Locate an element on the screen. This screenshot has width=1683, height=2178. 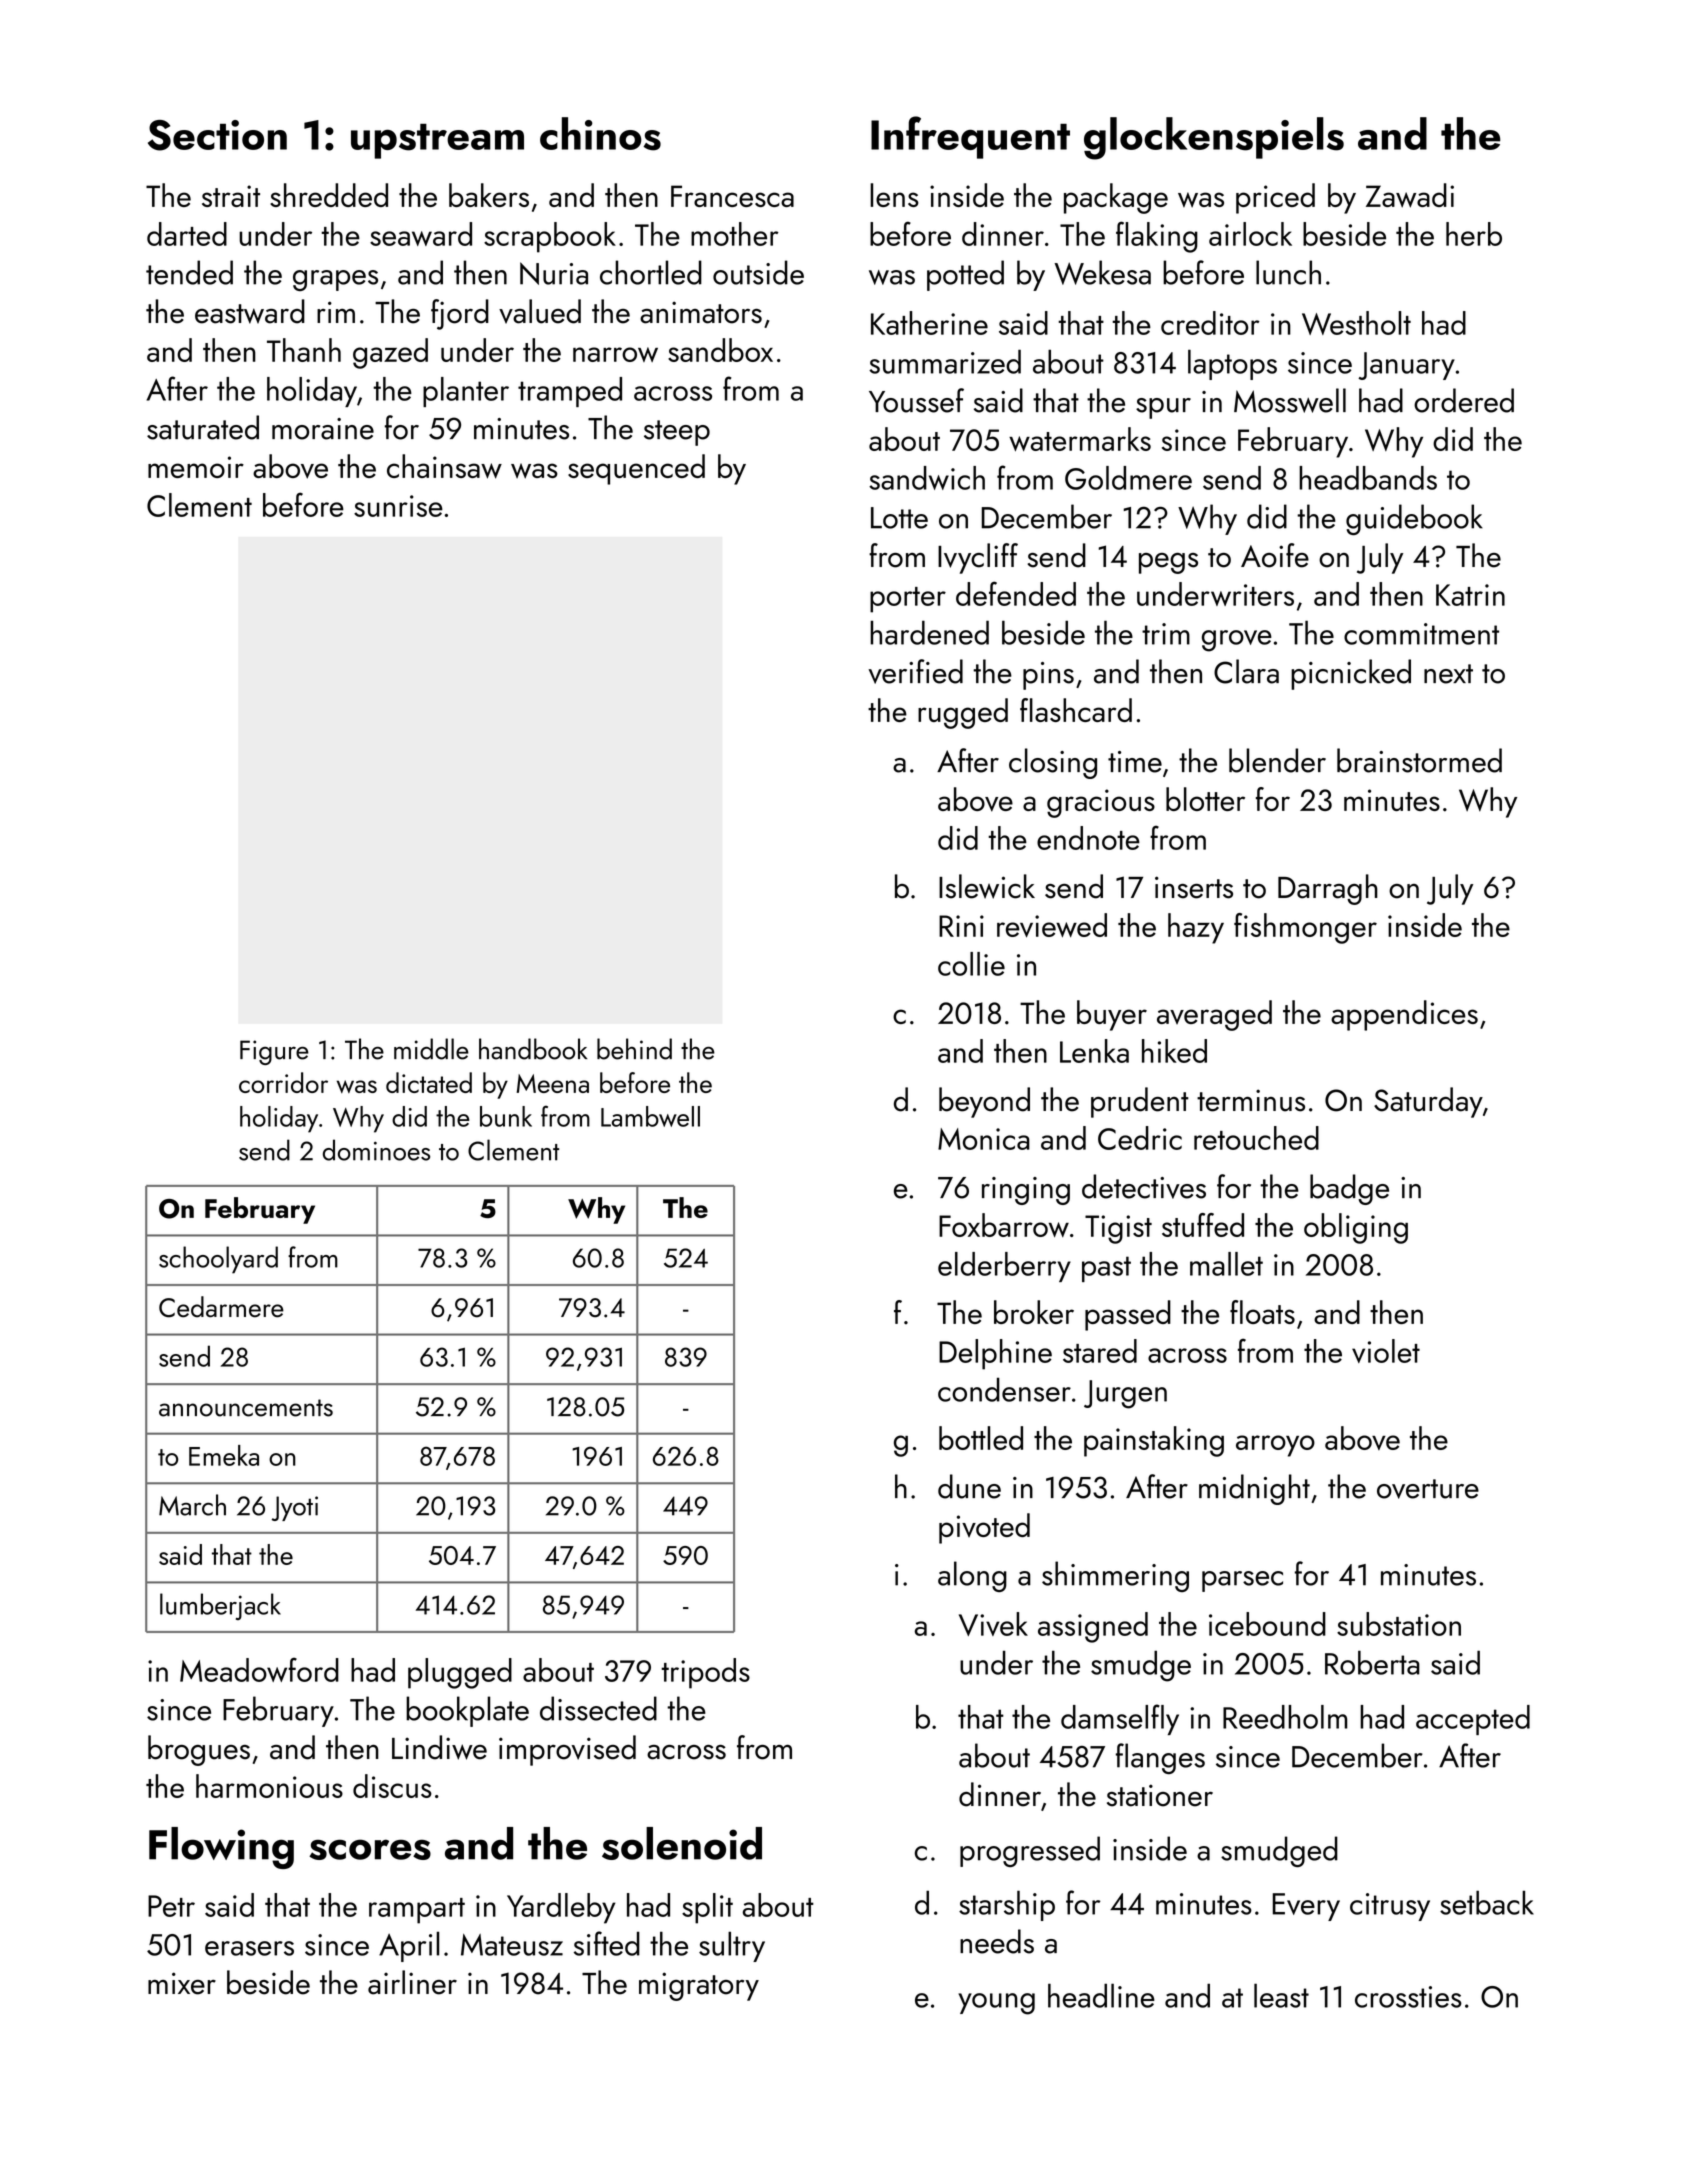
dictated is located at coordinates (429, 1082).
